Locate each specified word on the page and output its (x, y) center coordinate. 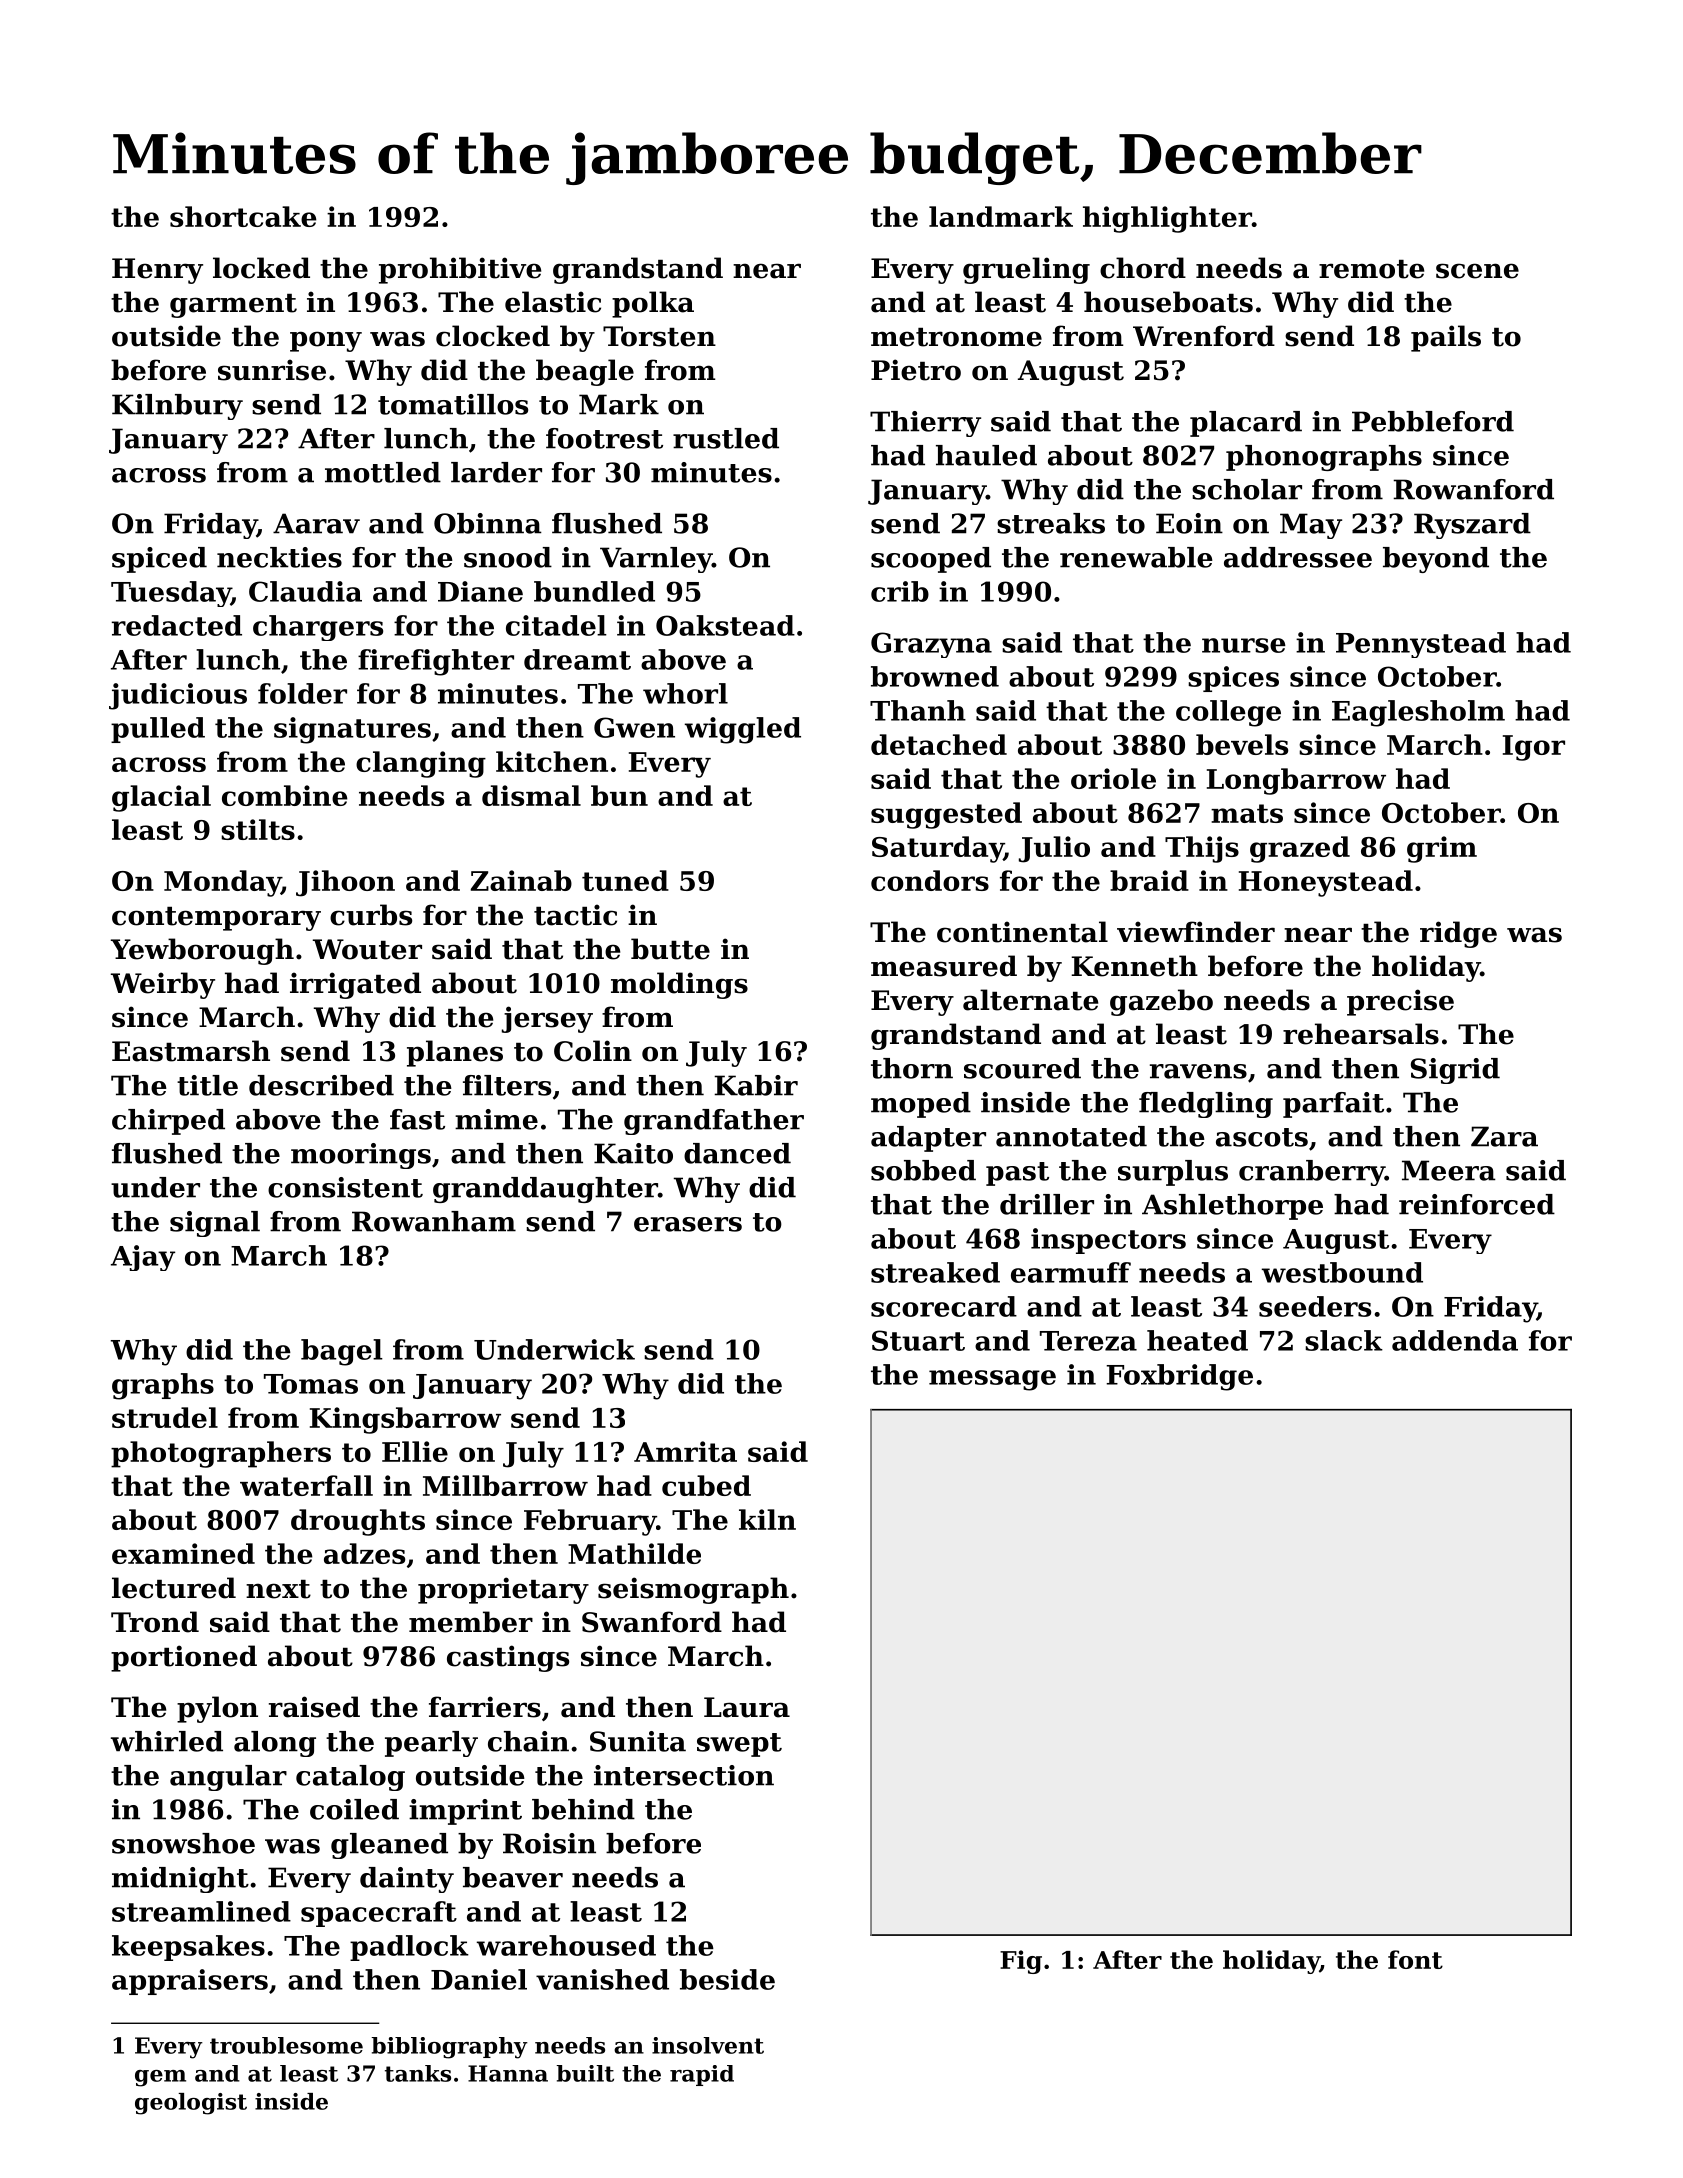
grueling (1026, 270)
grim (1442, 849)
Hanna (508, 2073)
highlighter (1167, 219)
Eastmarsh (191, 1051)
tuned (625, 880)
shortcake (243, 216)
